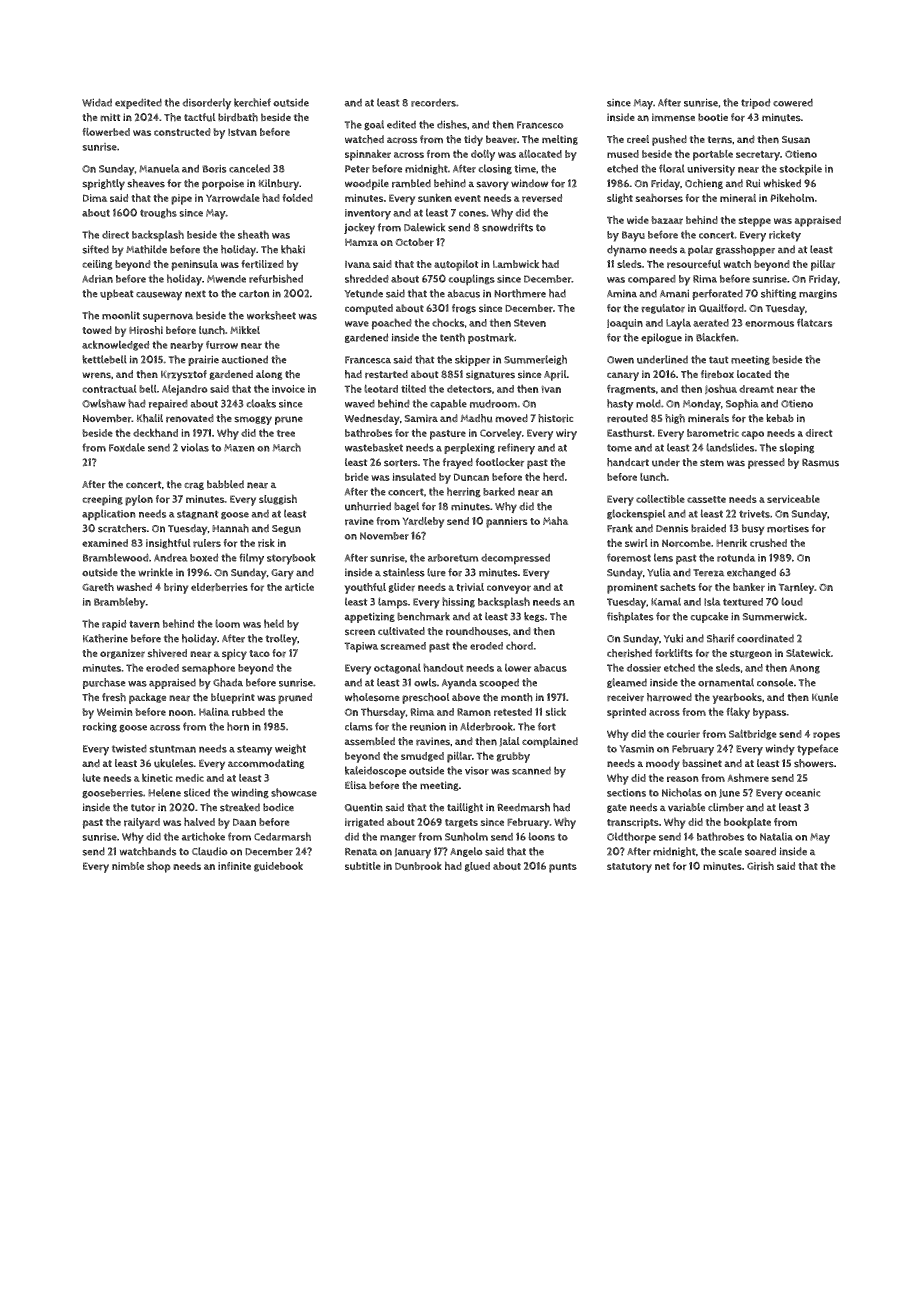 The height and width of the document is (1308, 924). I want to click on wholesome, so click(372, 697).
